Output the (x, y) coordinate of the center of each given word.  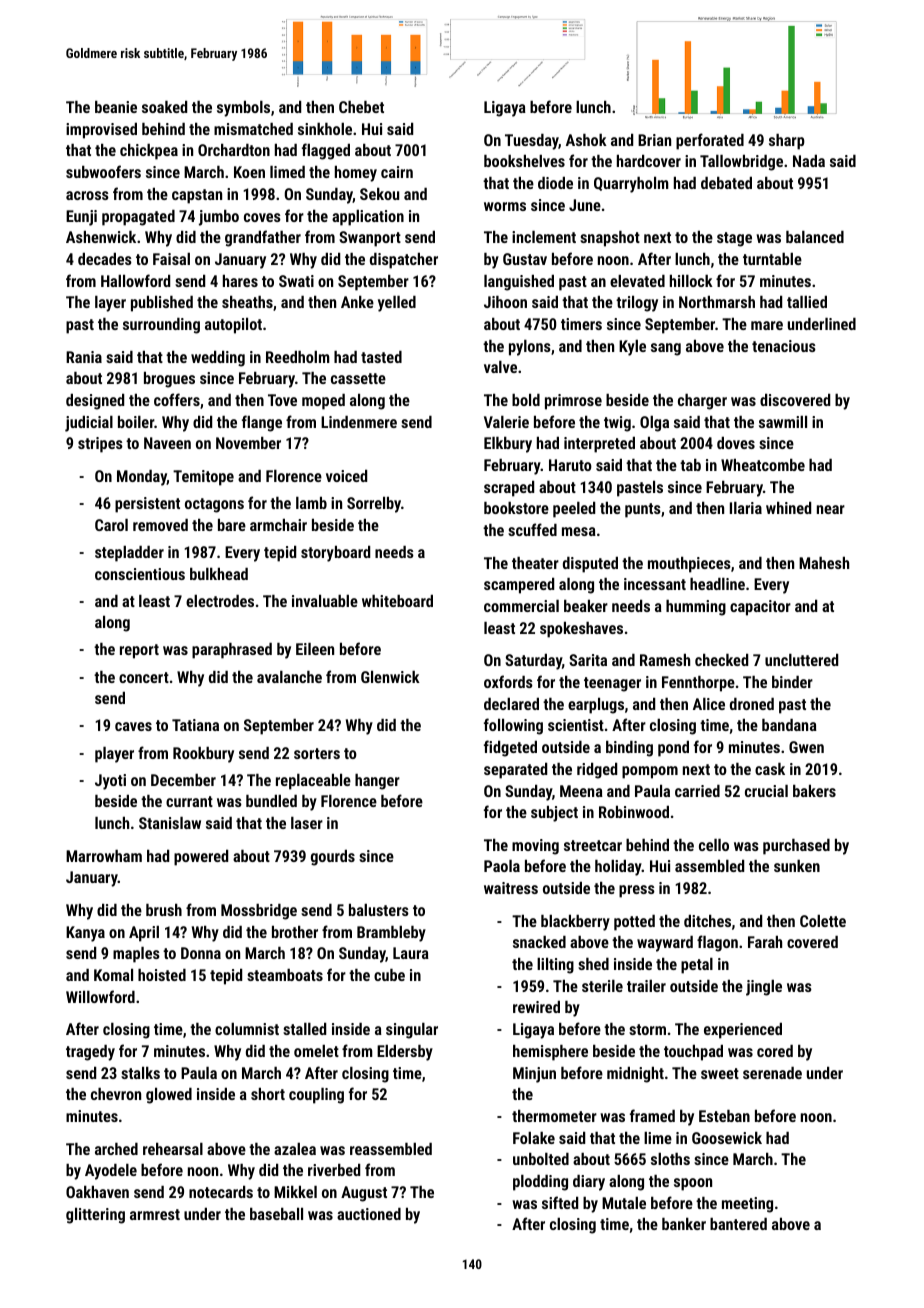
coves (262, 217)
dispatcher (404, 261)
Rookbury (203, 754)
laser (307, 823)
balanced (815, 237)
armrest (155, 1214)
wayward (665, 944)
